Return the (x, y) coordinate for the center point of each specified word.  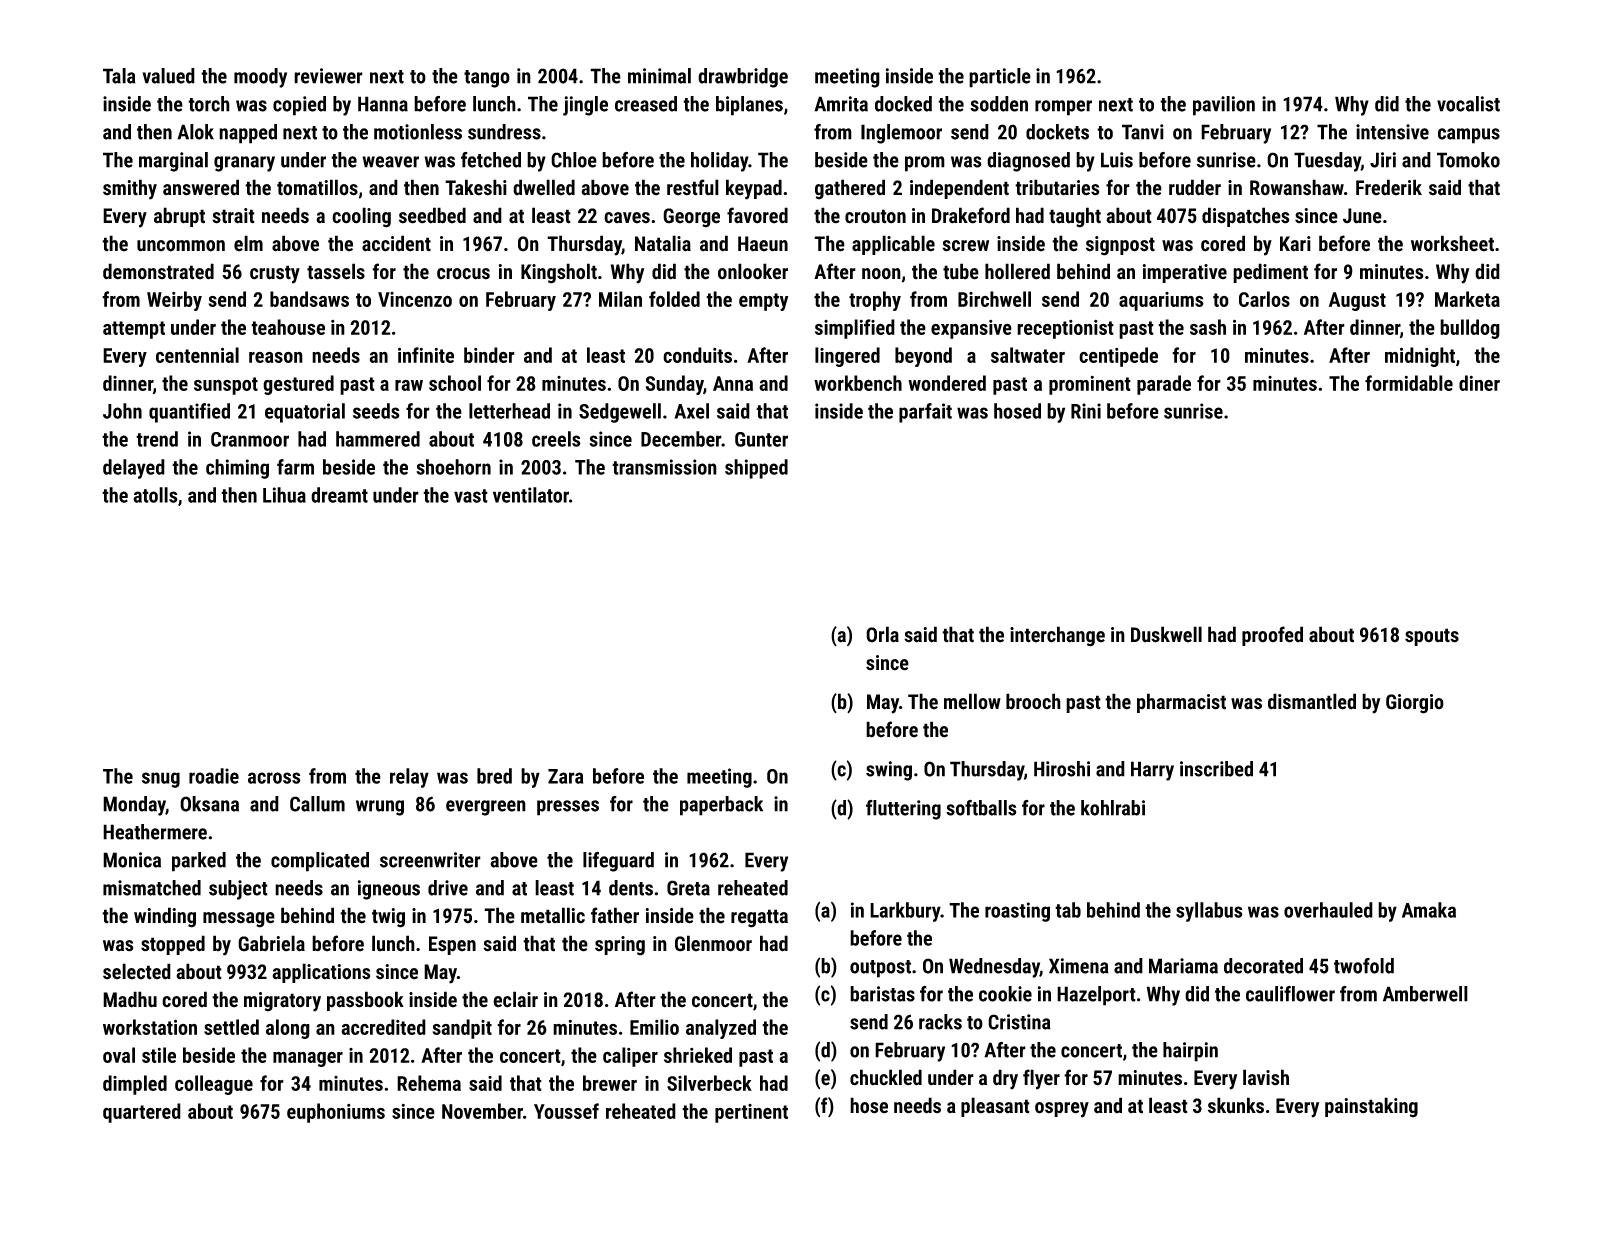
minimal (659, 76)
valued (168, 76)
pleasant (995, 1107)
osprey (1062, 1110)
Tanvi (1143, 132)
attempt (134, 330)
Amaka (1429, 910)
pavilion (1224, 106)
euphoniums (336, 1113)
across (274, 778)
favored (757, 215)
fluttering (903, 810)
